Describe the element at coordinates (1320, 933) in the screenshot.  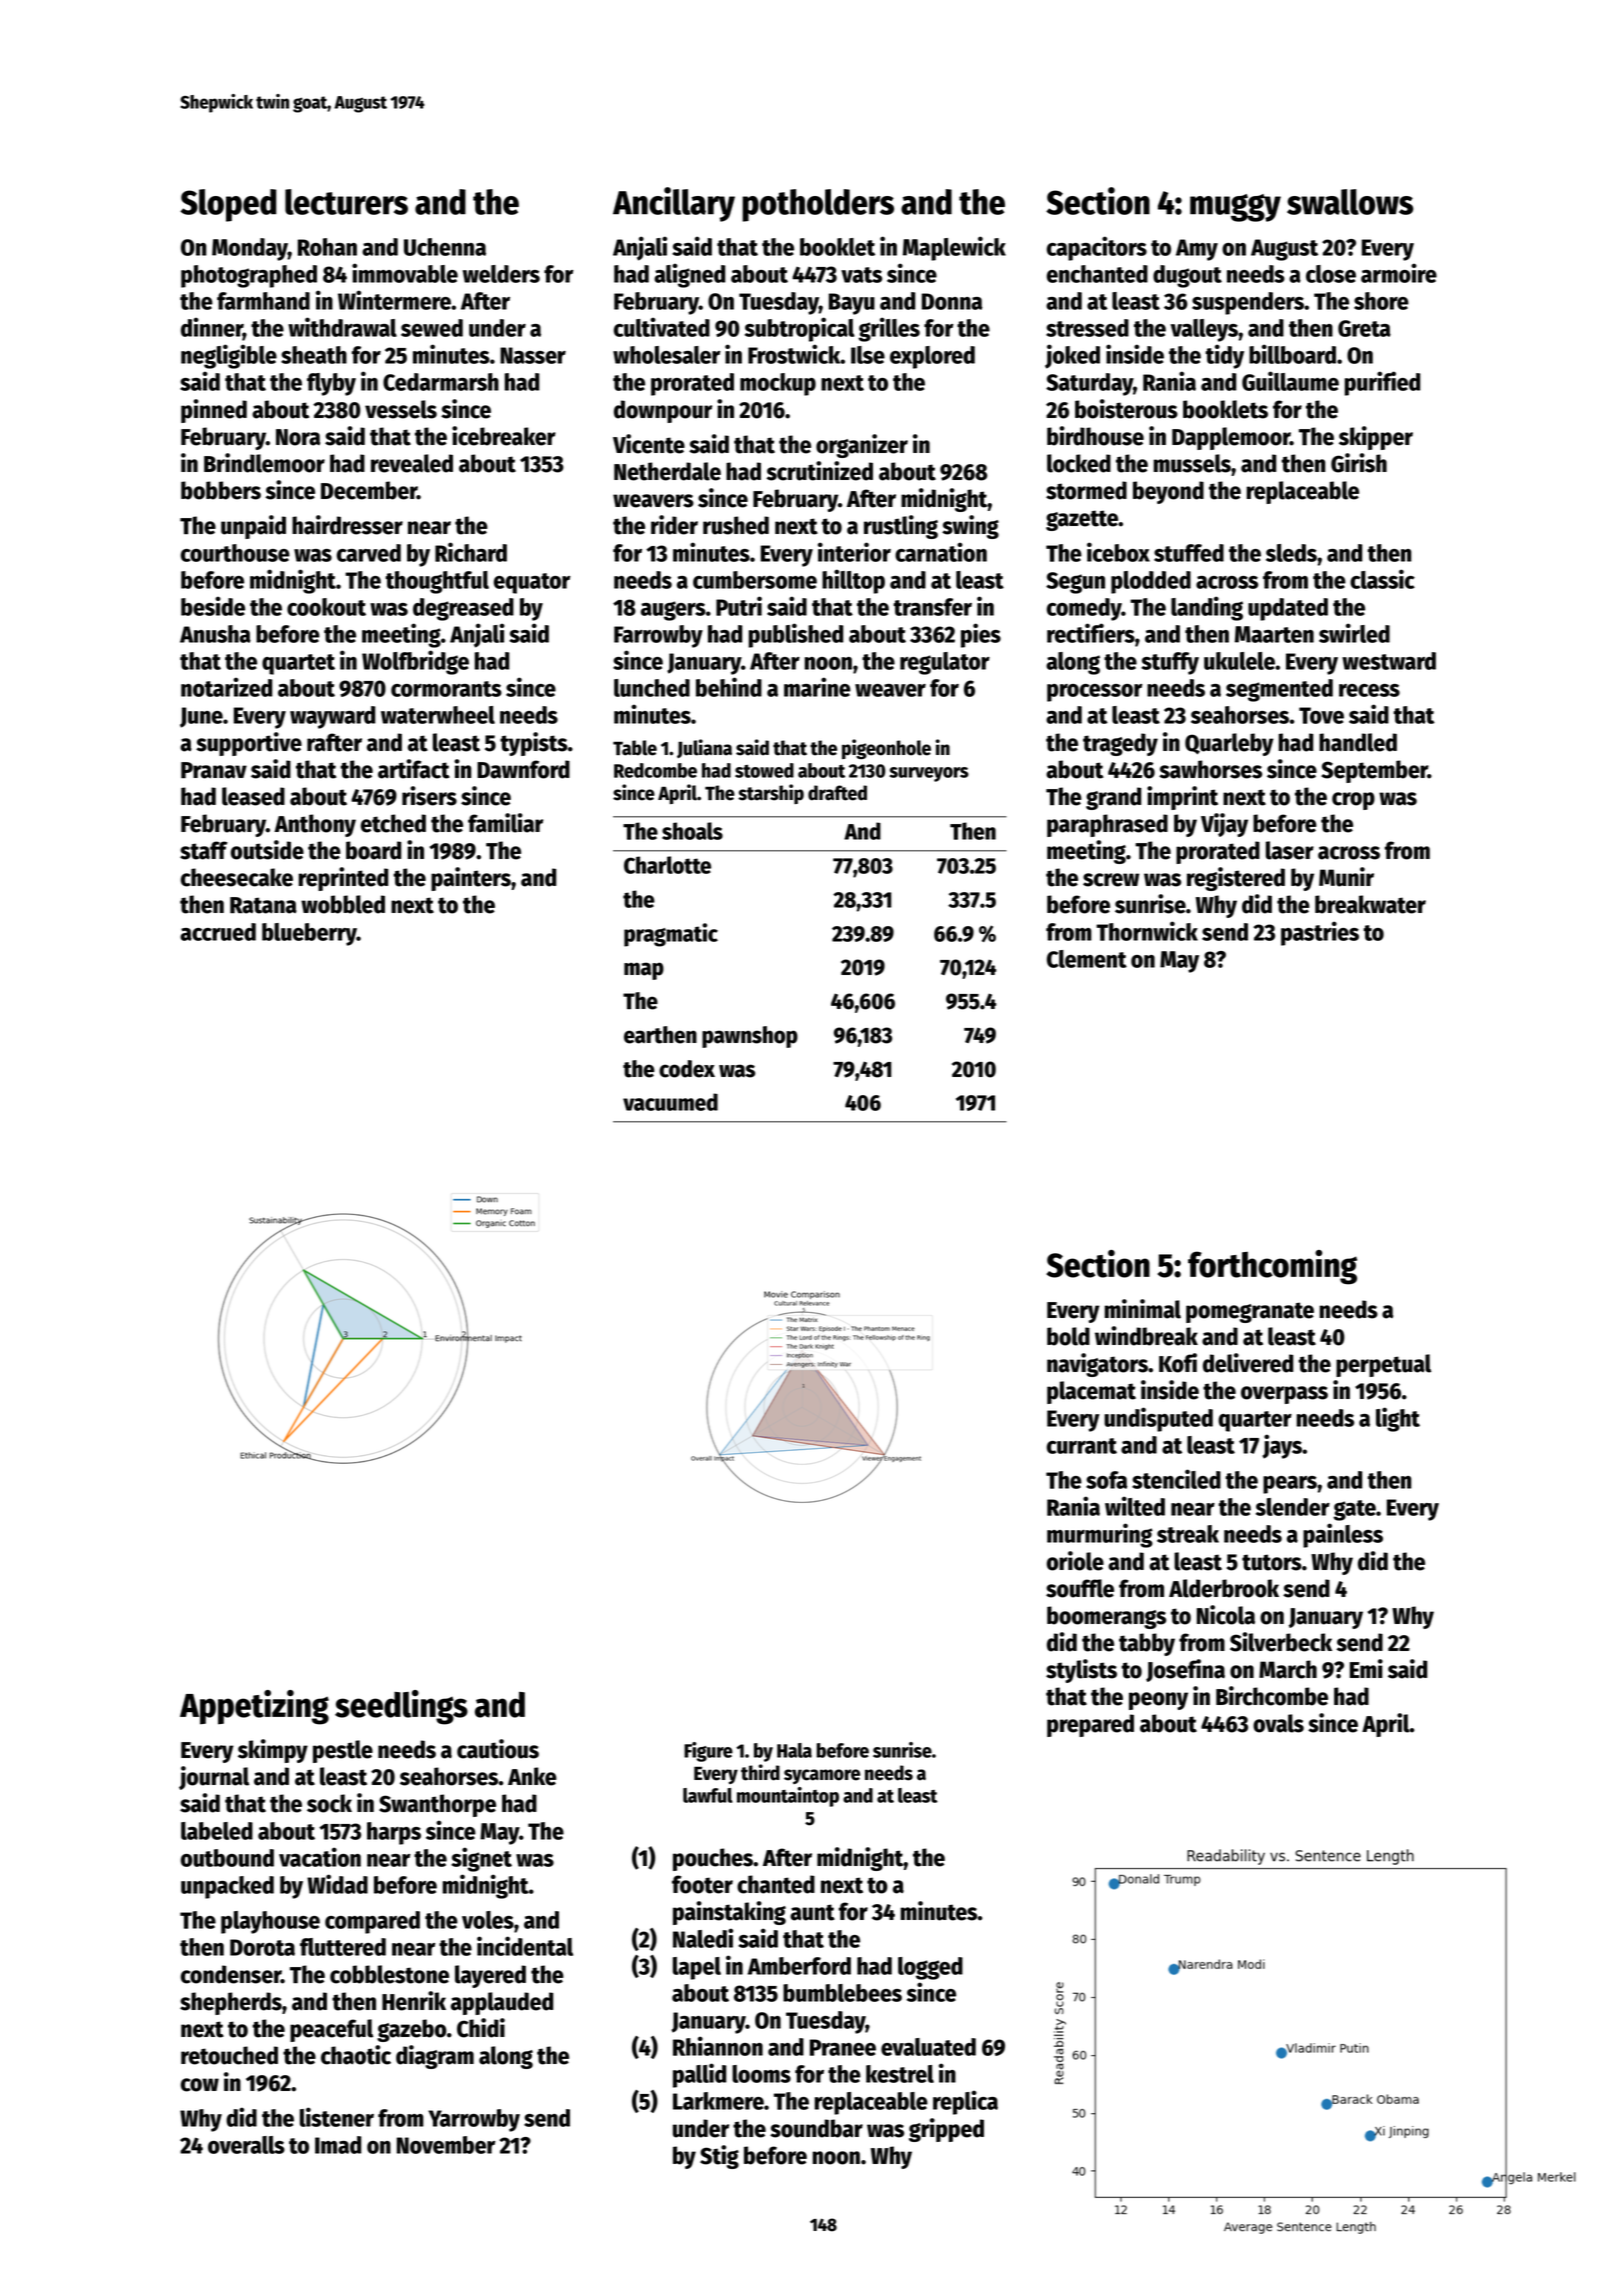
I see `pastries` at that location.
